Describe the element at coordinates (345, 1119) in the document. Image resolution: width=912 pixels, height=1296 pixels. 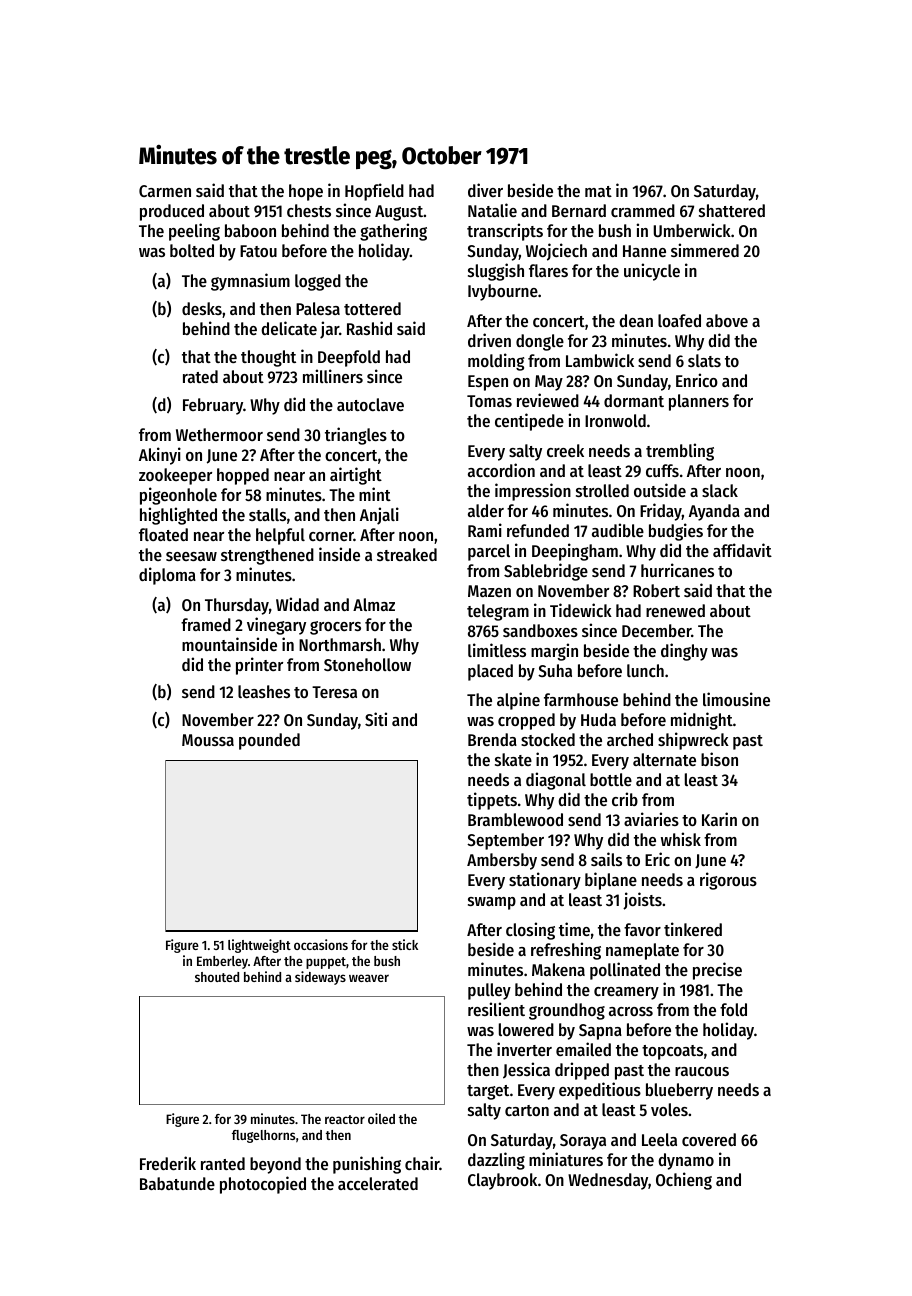
I see `reactor` at that location.
